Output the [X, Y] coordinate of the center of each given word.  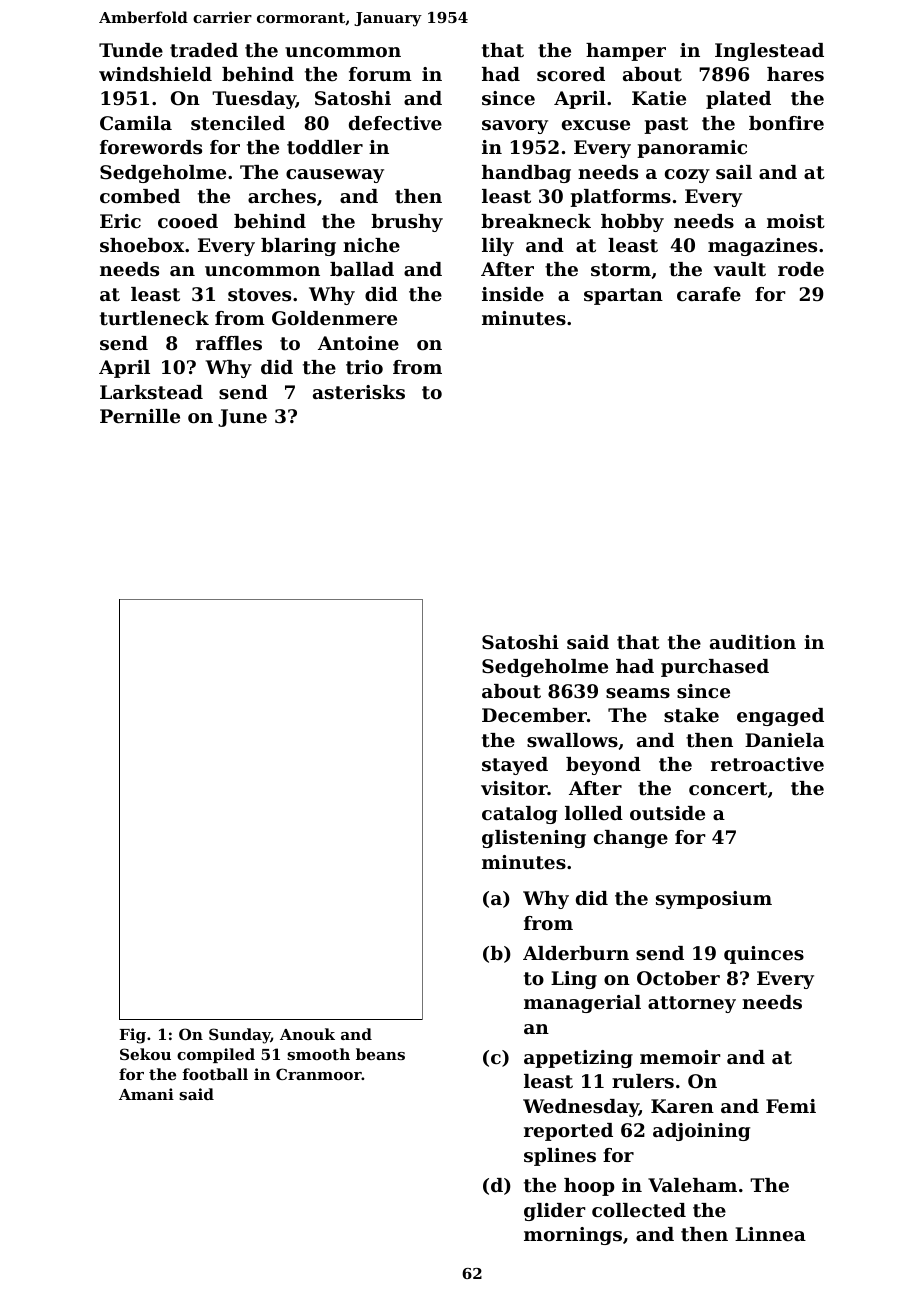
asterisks [359, 392]
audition [753, 642]
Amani [146, 1094]
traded [204, 50]
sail [734, 172]
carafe [709, 294]
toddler [325, 147]
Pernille [140, 416]
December [534, 715]
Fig [132, 1036]
